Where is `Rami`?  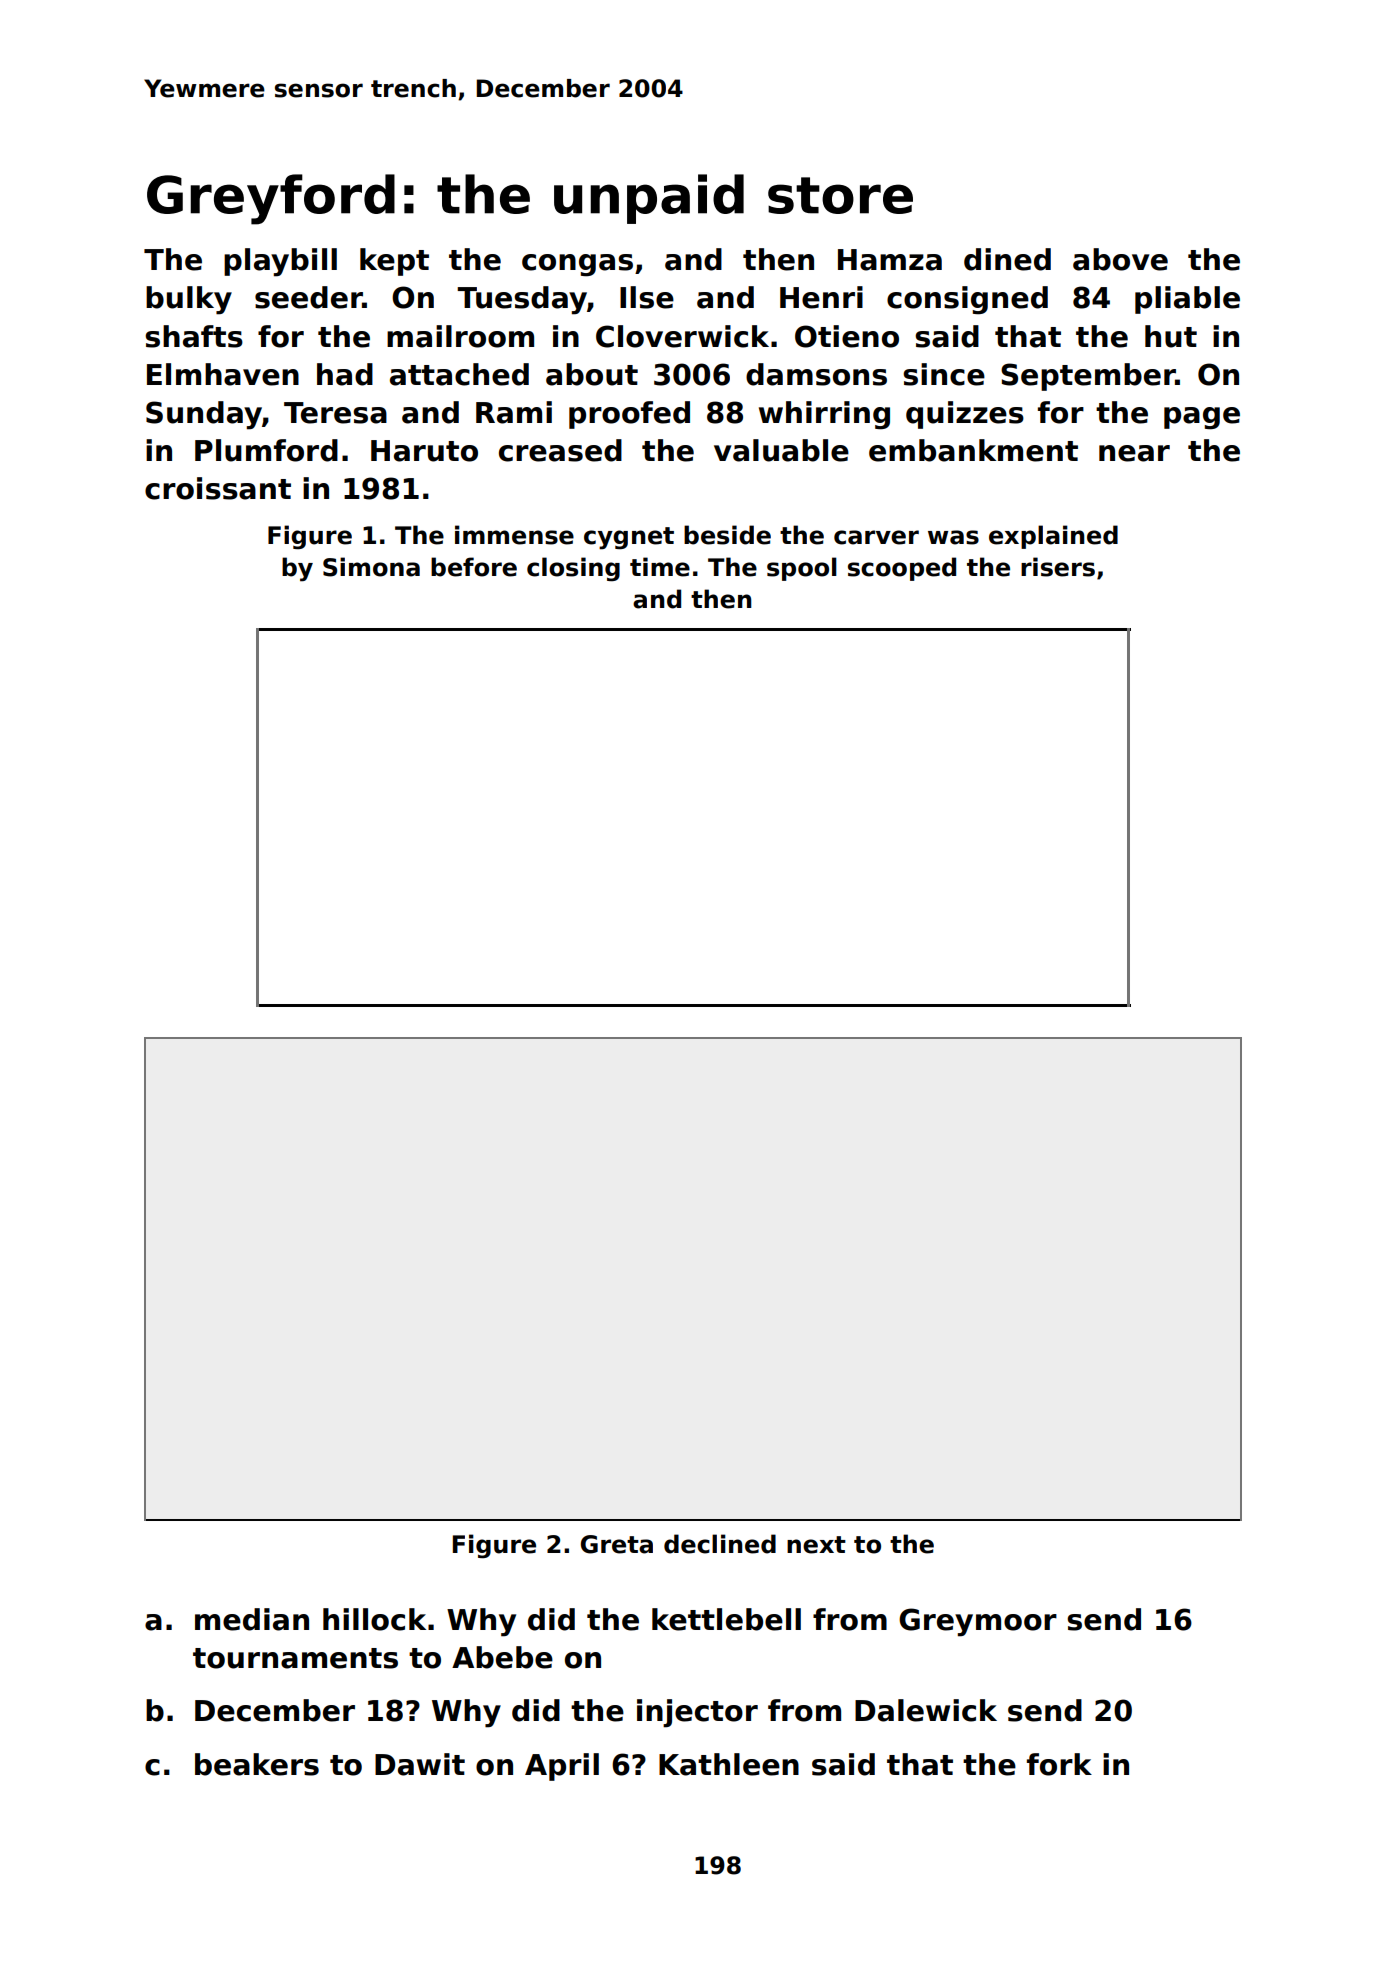 Rami is located at coordinates (514, 412).
